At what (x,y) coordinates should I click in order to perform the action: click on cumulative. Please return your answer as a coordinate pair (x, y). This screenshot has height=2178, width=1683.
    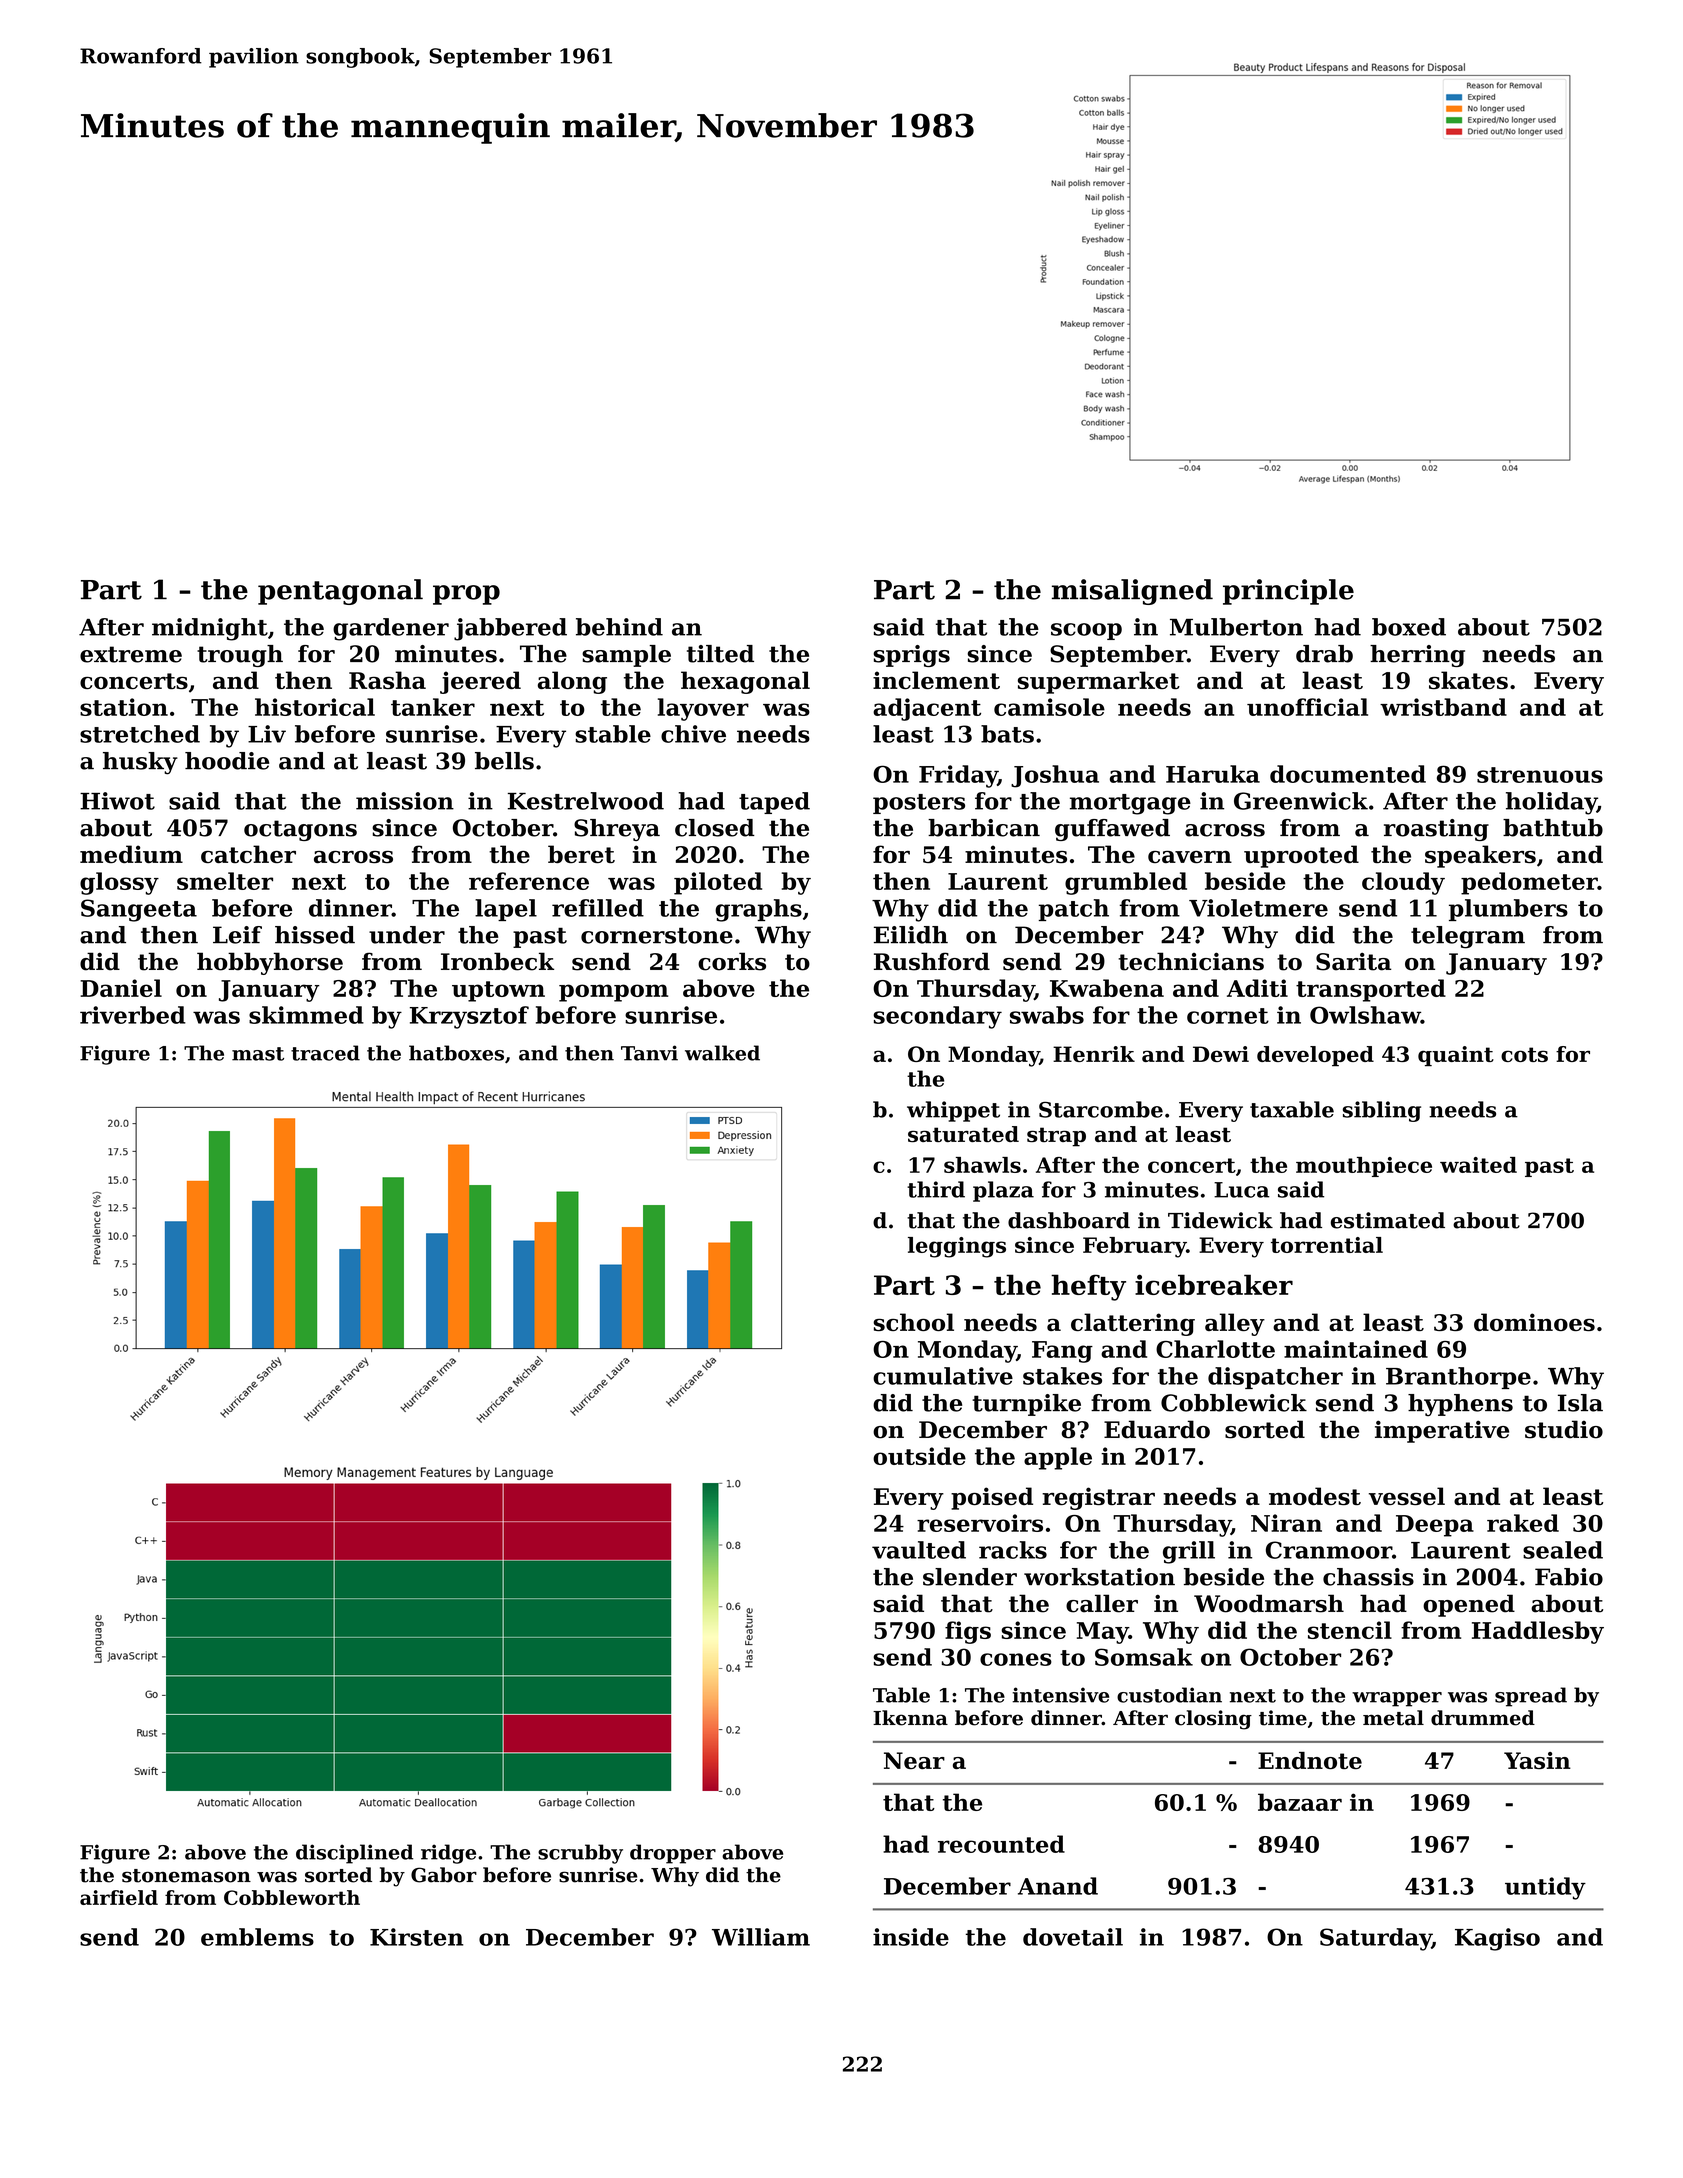
    Looking at the image, I should click on (943, 1376).
